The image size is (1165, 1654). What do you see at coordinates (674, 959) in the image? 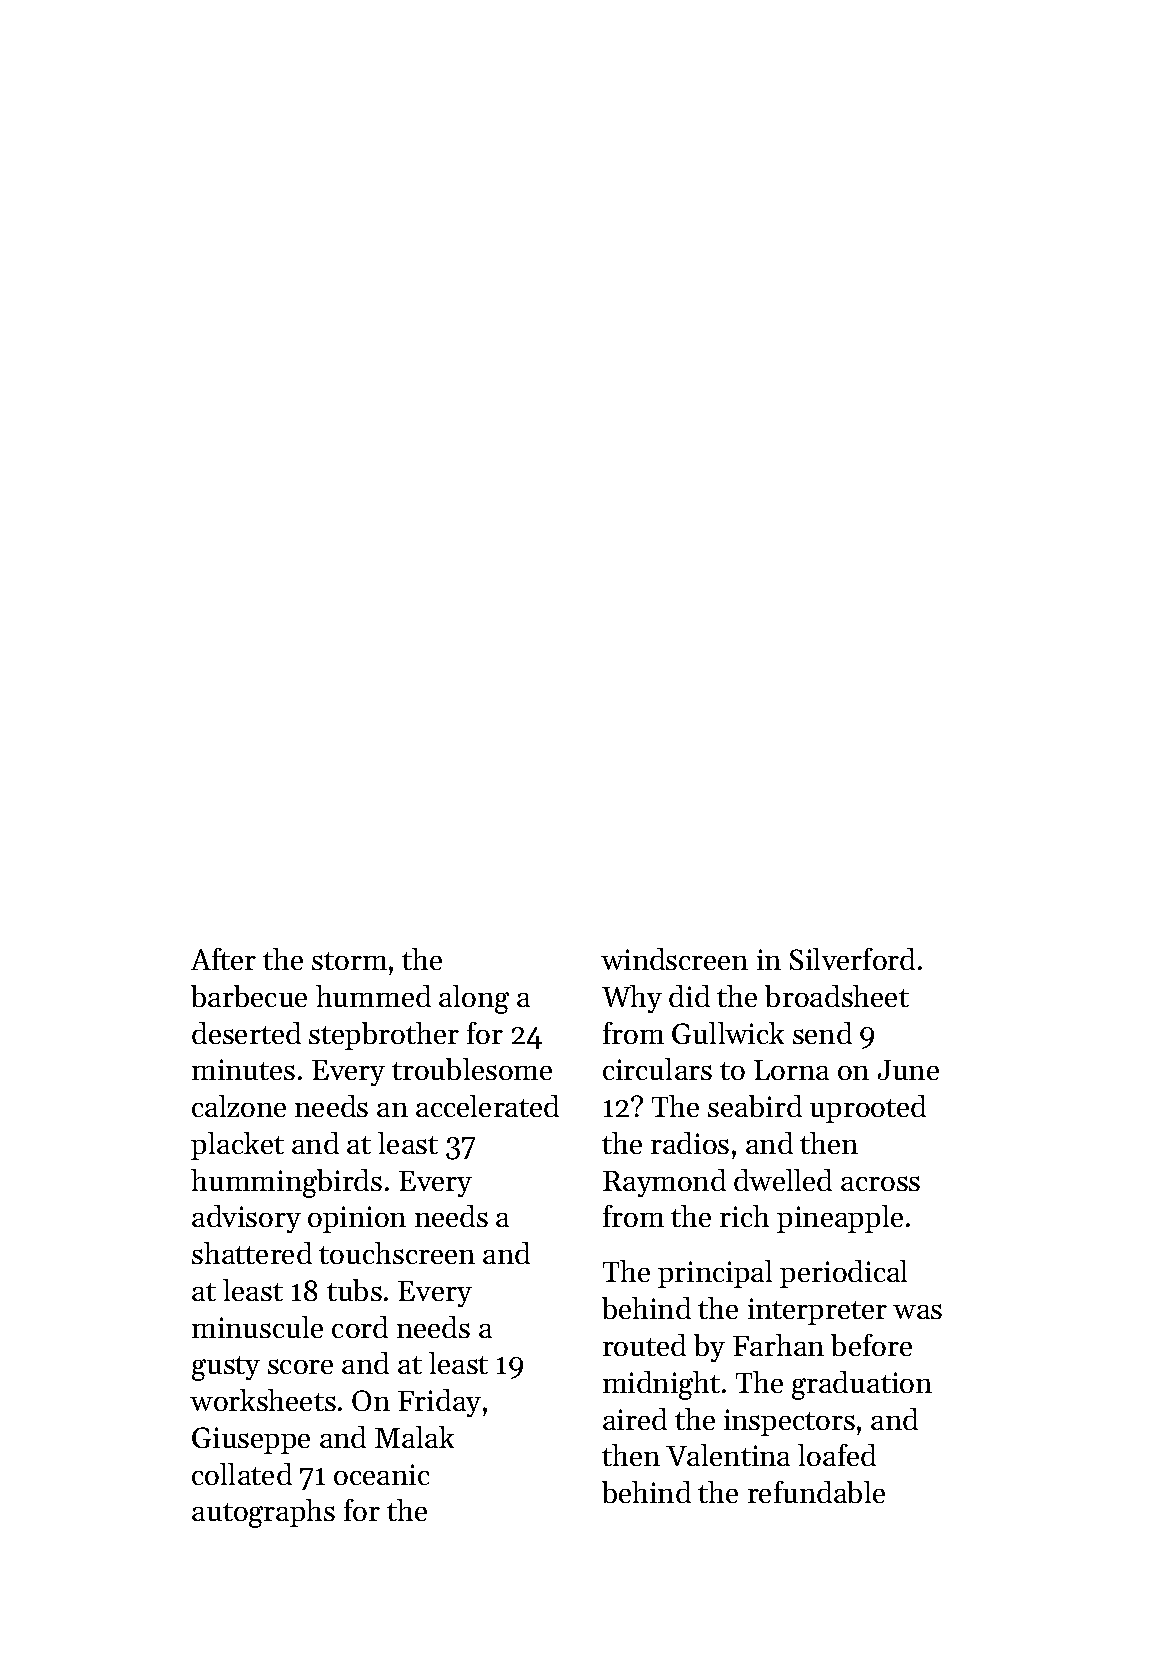
I see `windscreen` at bounding box center [674, 959].
